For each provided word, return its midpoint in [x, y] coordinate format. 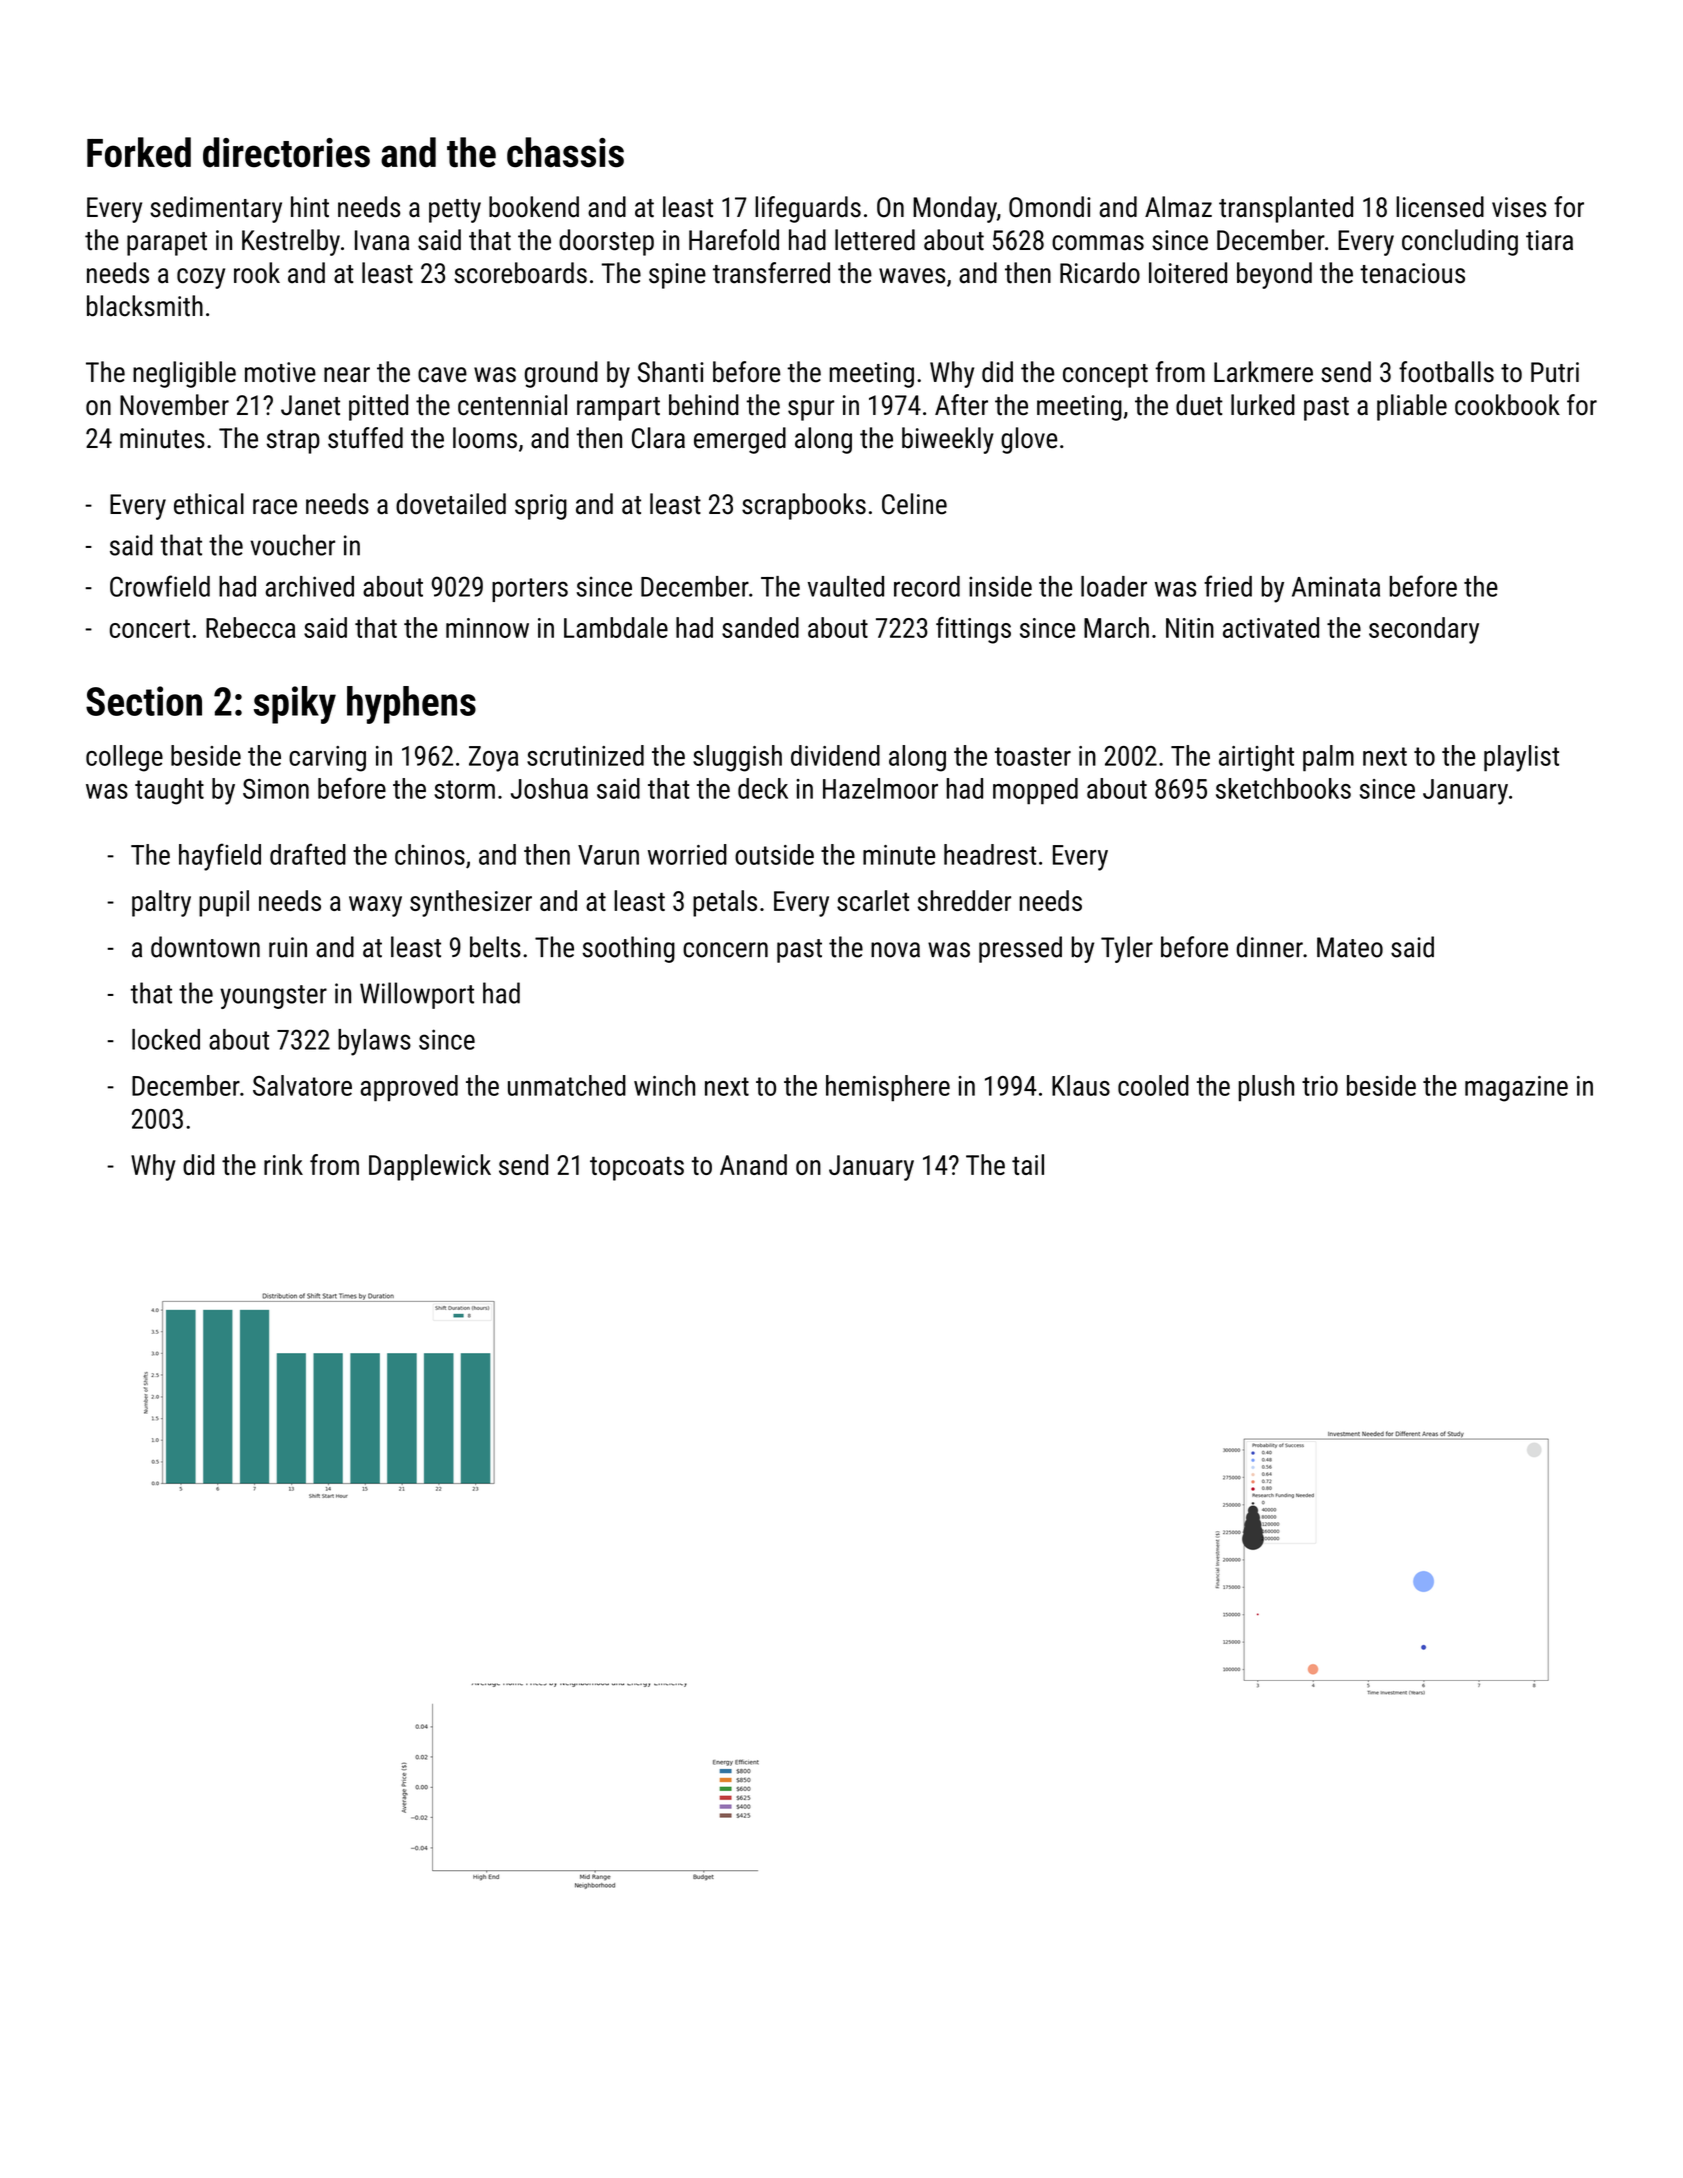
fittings [973, 630]
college [124, 758]
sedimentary [216, 209]
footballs [1446, 372]
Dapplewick [430, 1167]
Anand [753, 1164]
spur [811, 410]
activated [1271, 627]
